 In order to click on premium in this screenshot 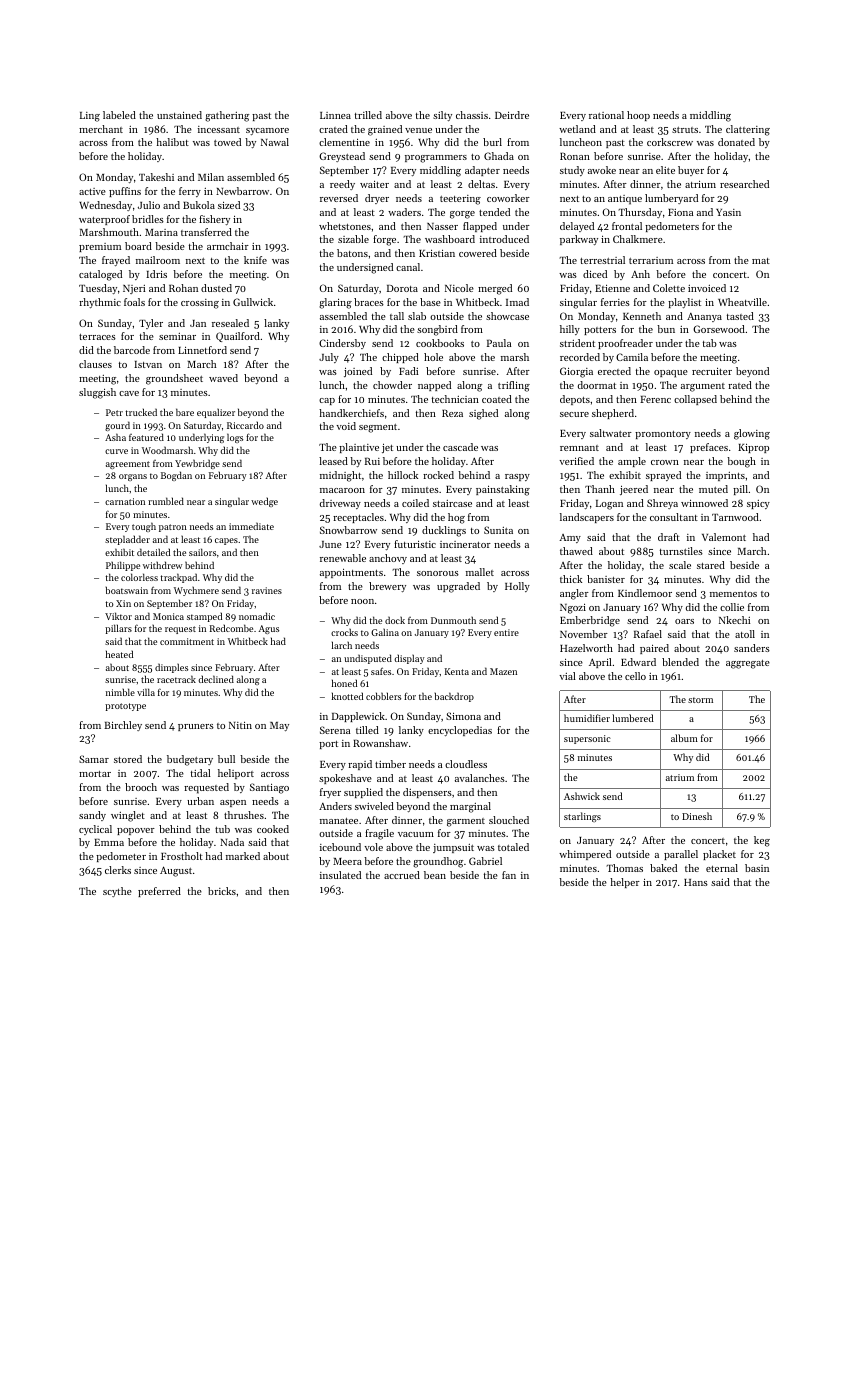, I will do `click(100, 247)`.
